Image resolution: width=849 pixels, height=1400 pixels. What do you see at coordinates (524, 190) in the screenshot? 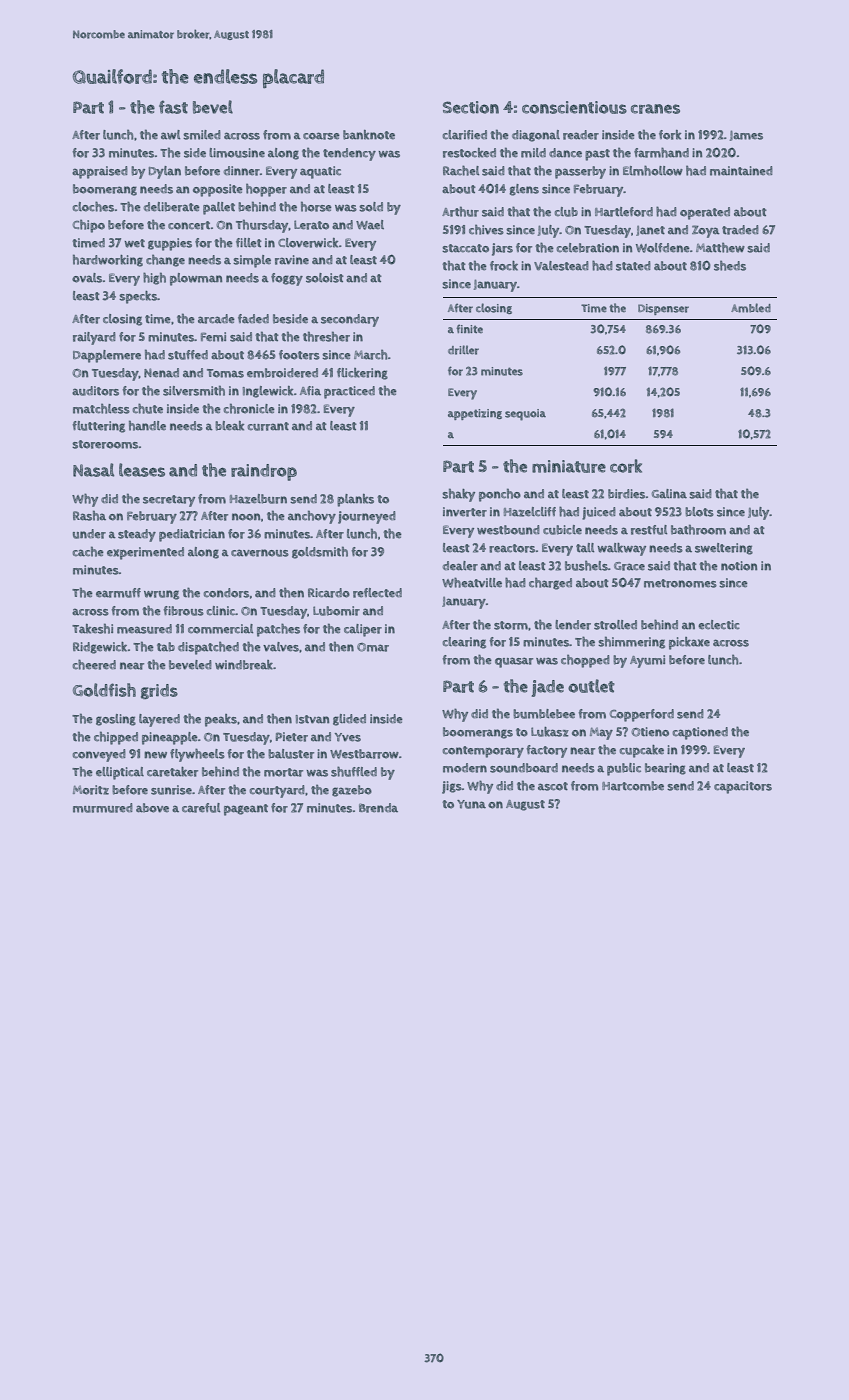
I see `glens` at bounding box center [524, 190].
